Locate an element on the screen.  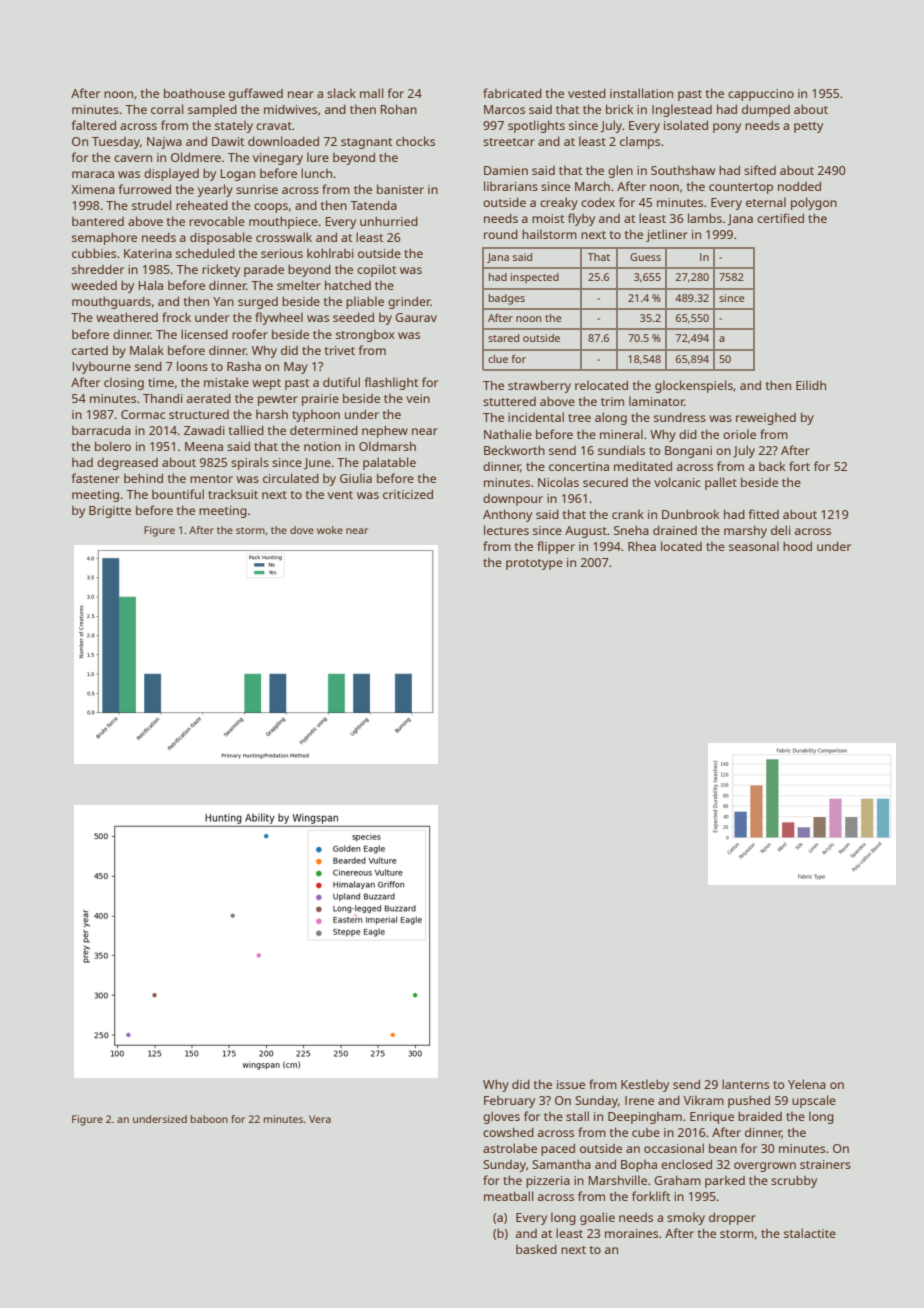
maraca is located at coordinates (93, 174).
